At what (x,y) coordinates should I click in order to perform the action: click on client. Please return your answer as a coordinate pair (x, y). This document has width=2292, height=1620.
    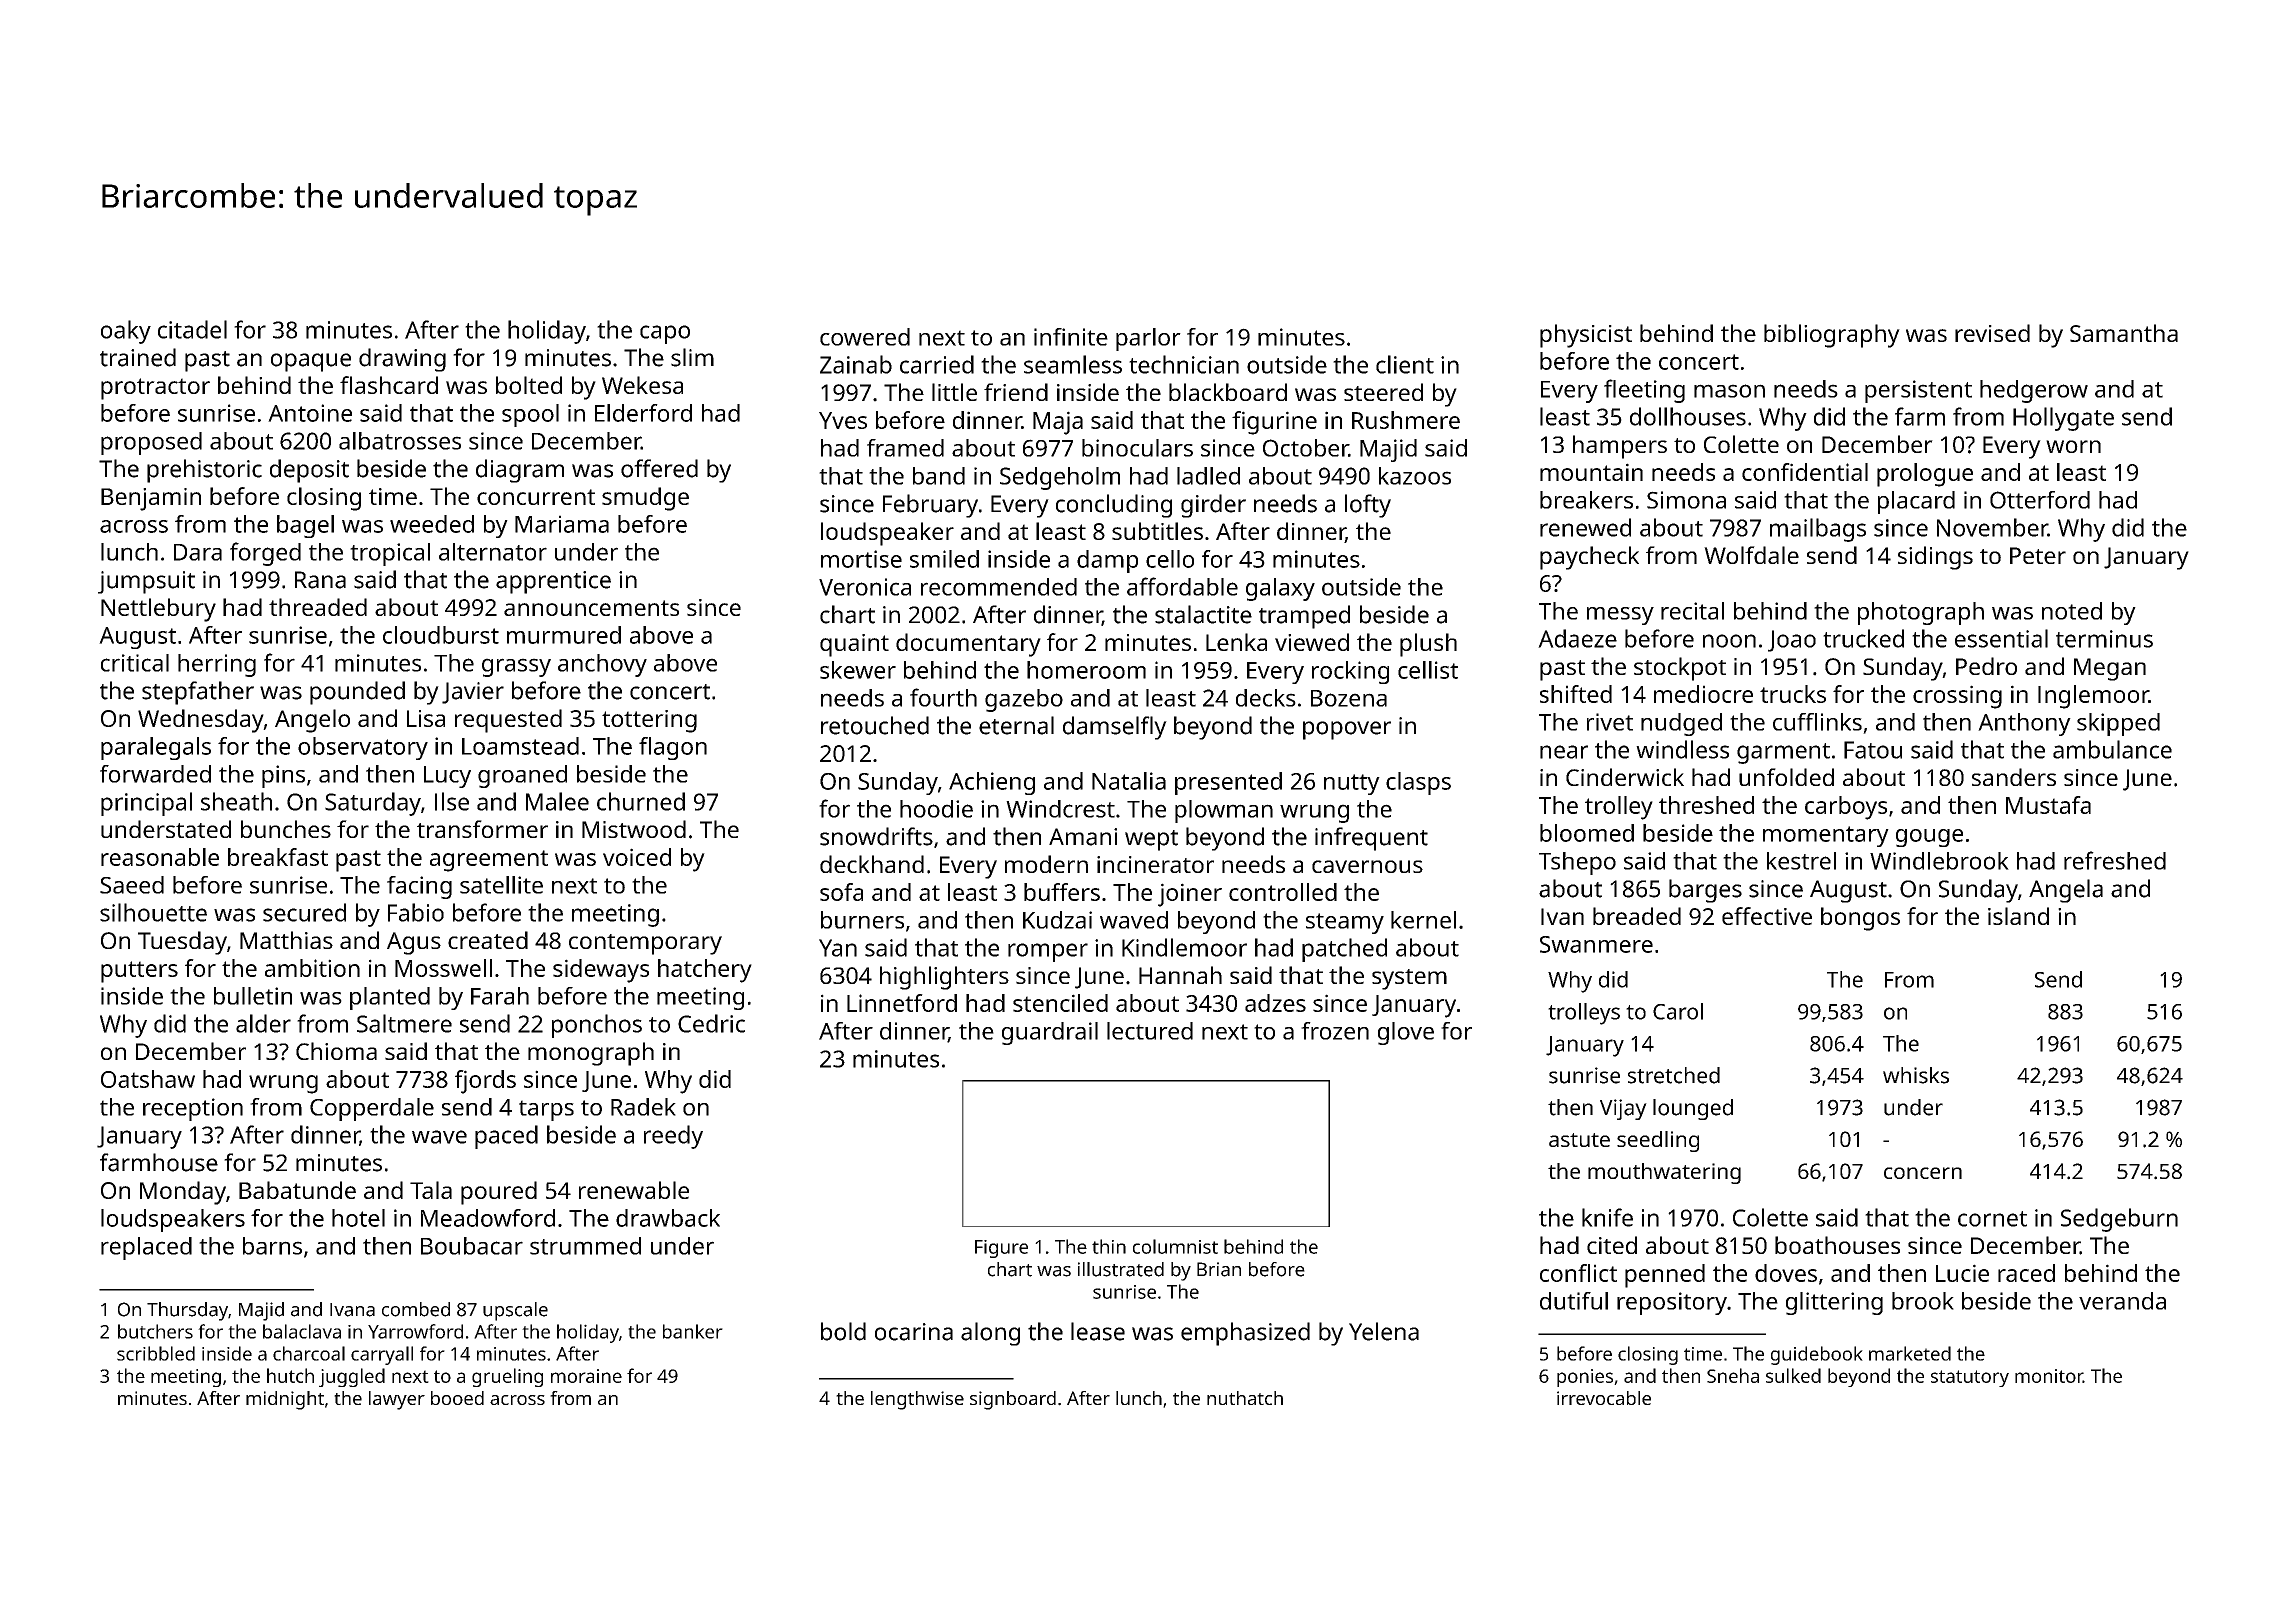
    Looking at the image, I should click on (1405, 364).
